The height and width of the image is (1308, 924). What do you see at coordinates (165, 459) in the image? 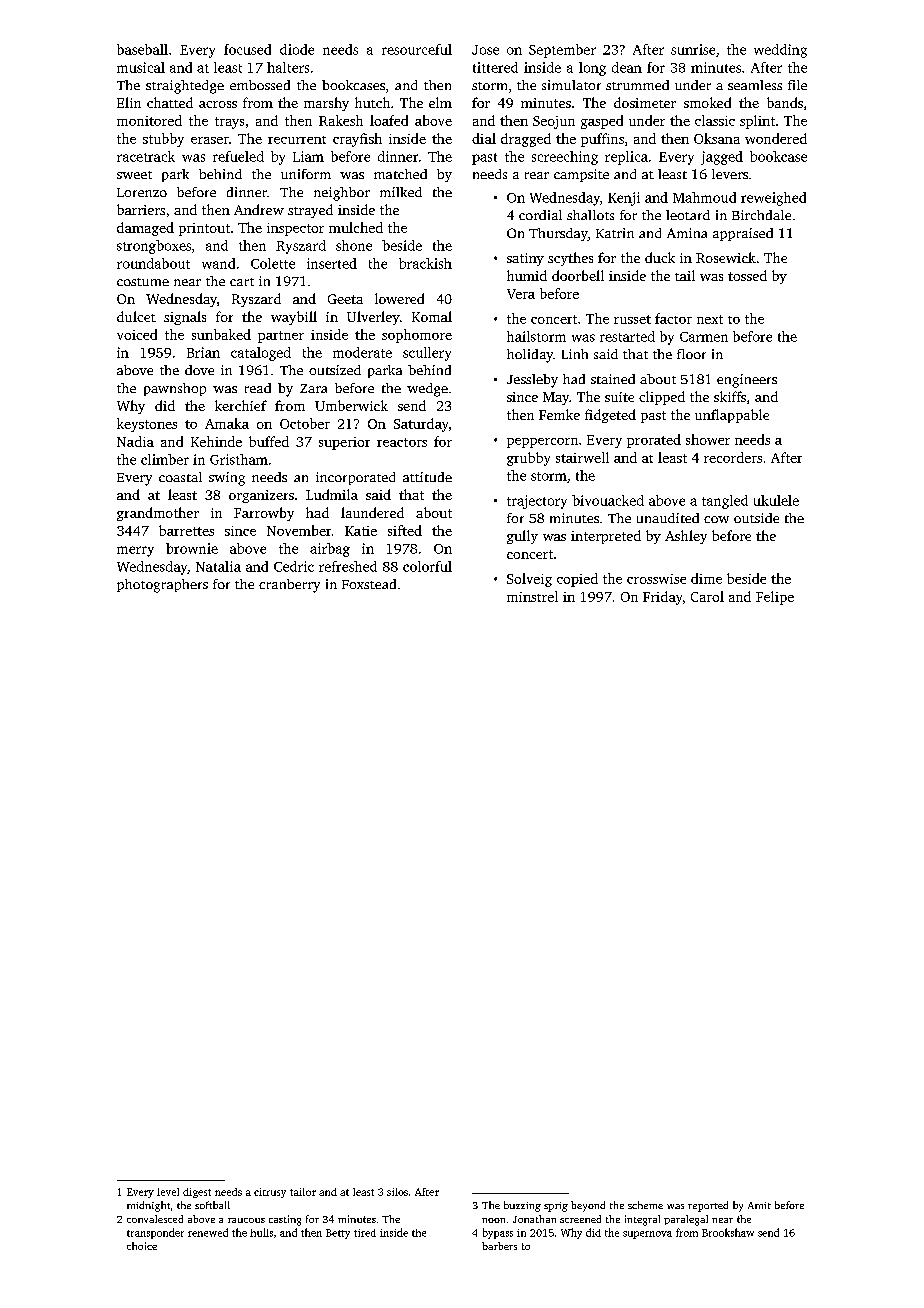
I see `climber` at bounding box center [165, 459].
